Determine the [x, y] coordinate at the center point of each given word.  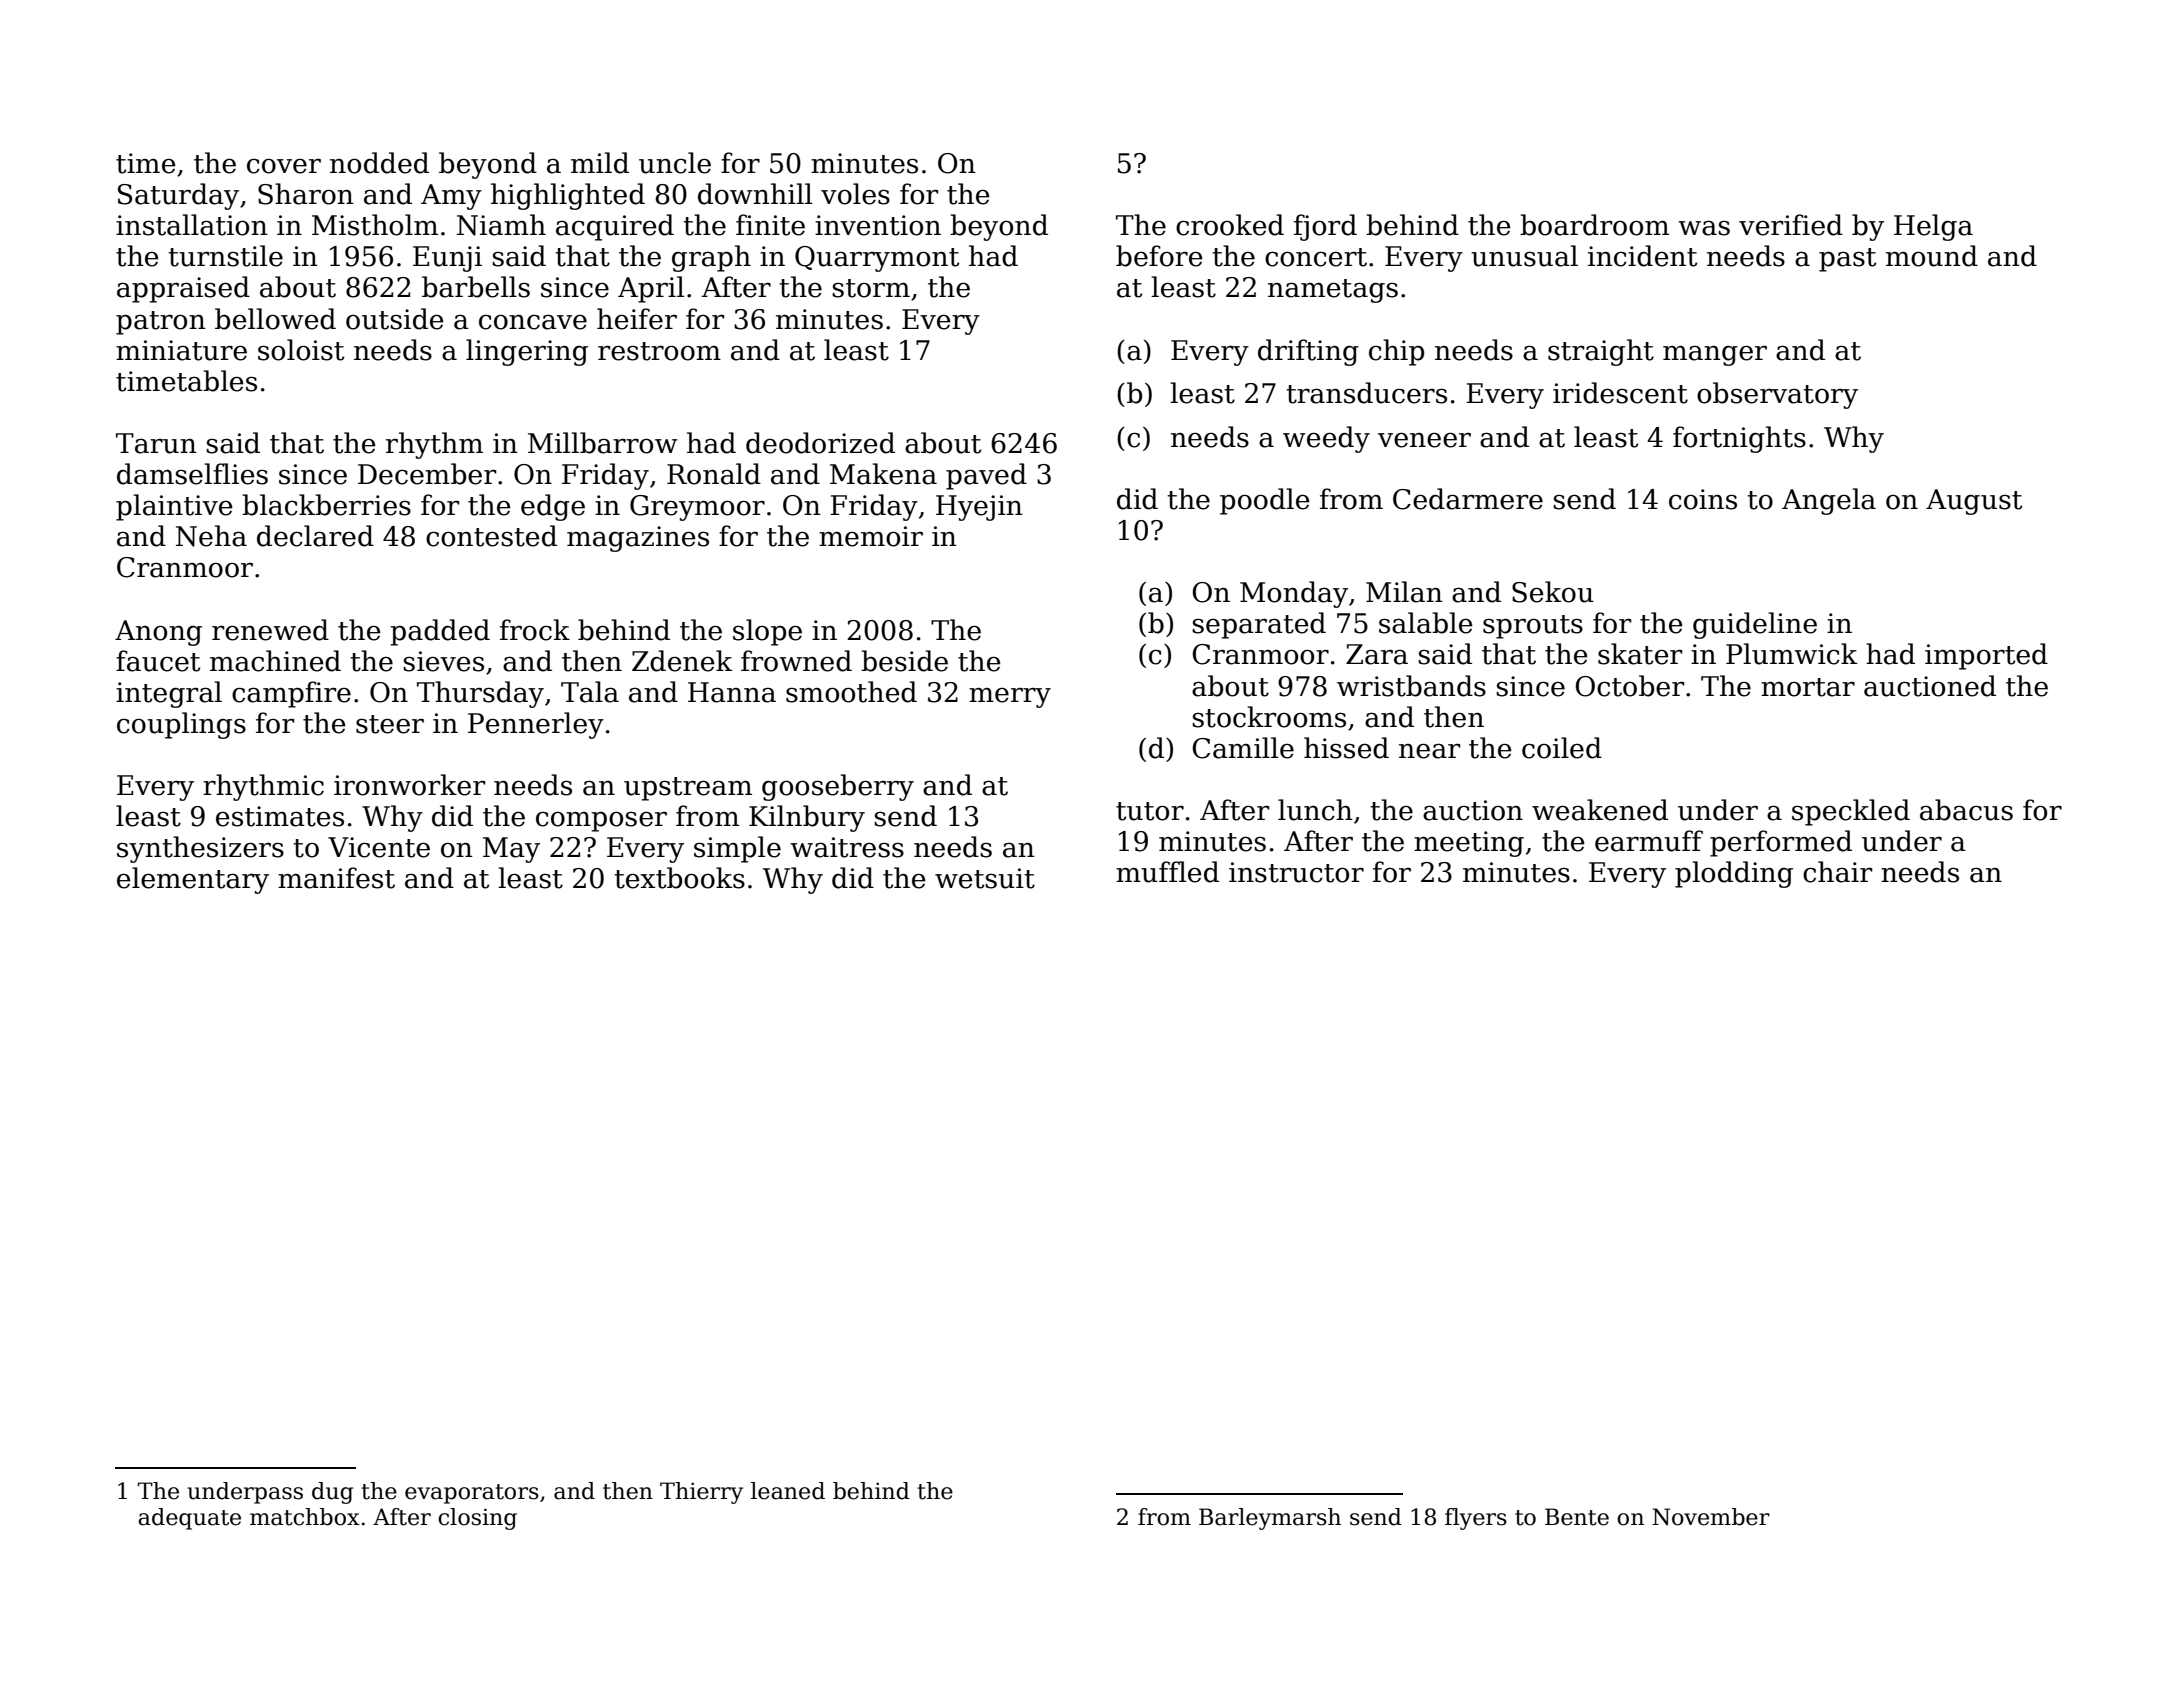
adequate [189, 1519]
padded [440, 632]
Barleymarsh [1270, 1519]
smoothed [851, 692]
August [1974, 502]
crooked [1230, 225]
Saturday [178, 196]
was [1704, 228]
